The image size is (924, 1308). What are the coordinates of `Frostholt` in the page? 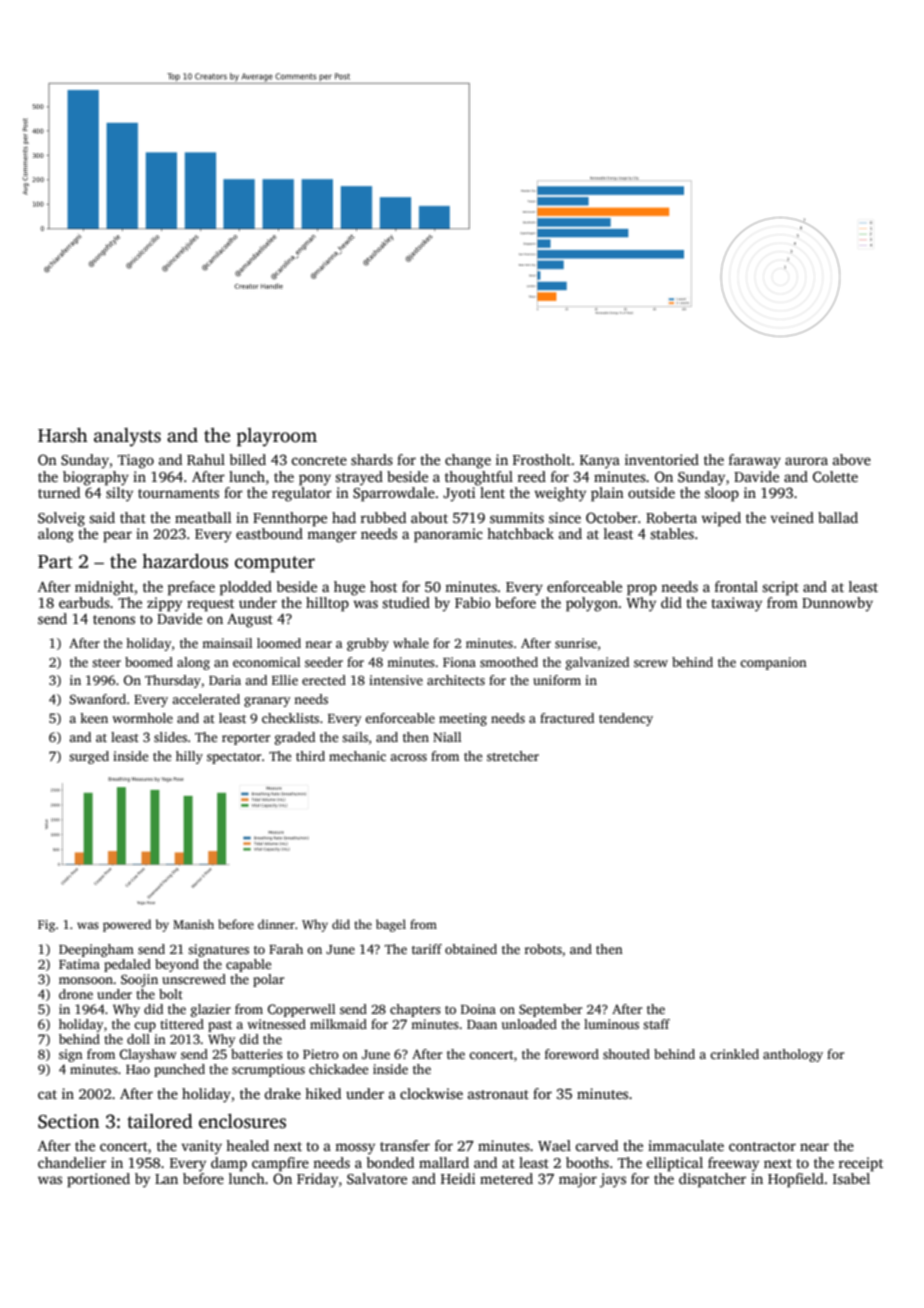 It's located at (542, 459).
